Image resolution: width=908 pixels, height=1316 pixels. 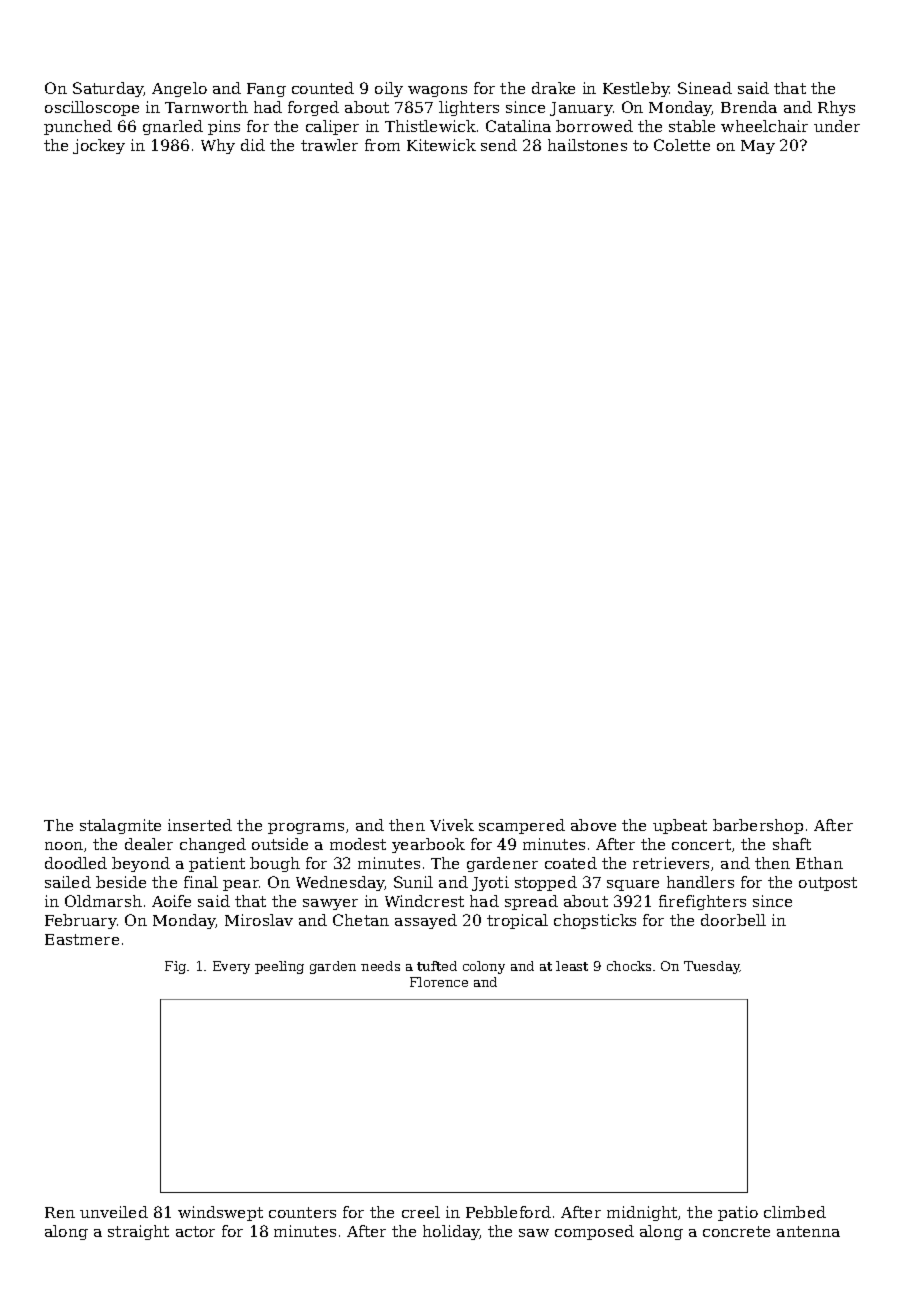 I want to click on inserted, so click(x=200, y=825).
